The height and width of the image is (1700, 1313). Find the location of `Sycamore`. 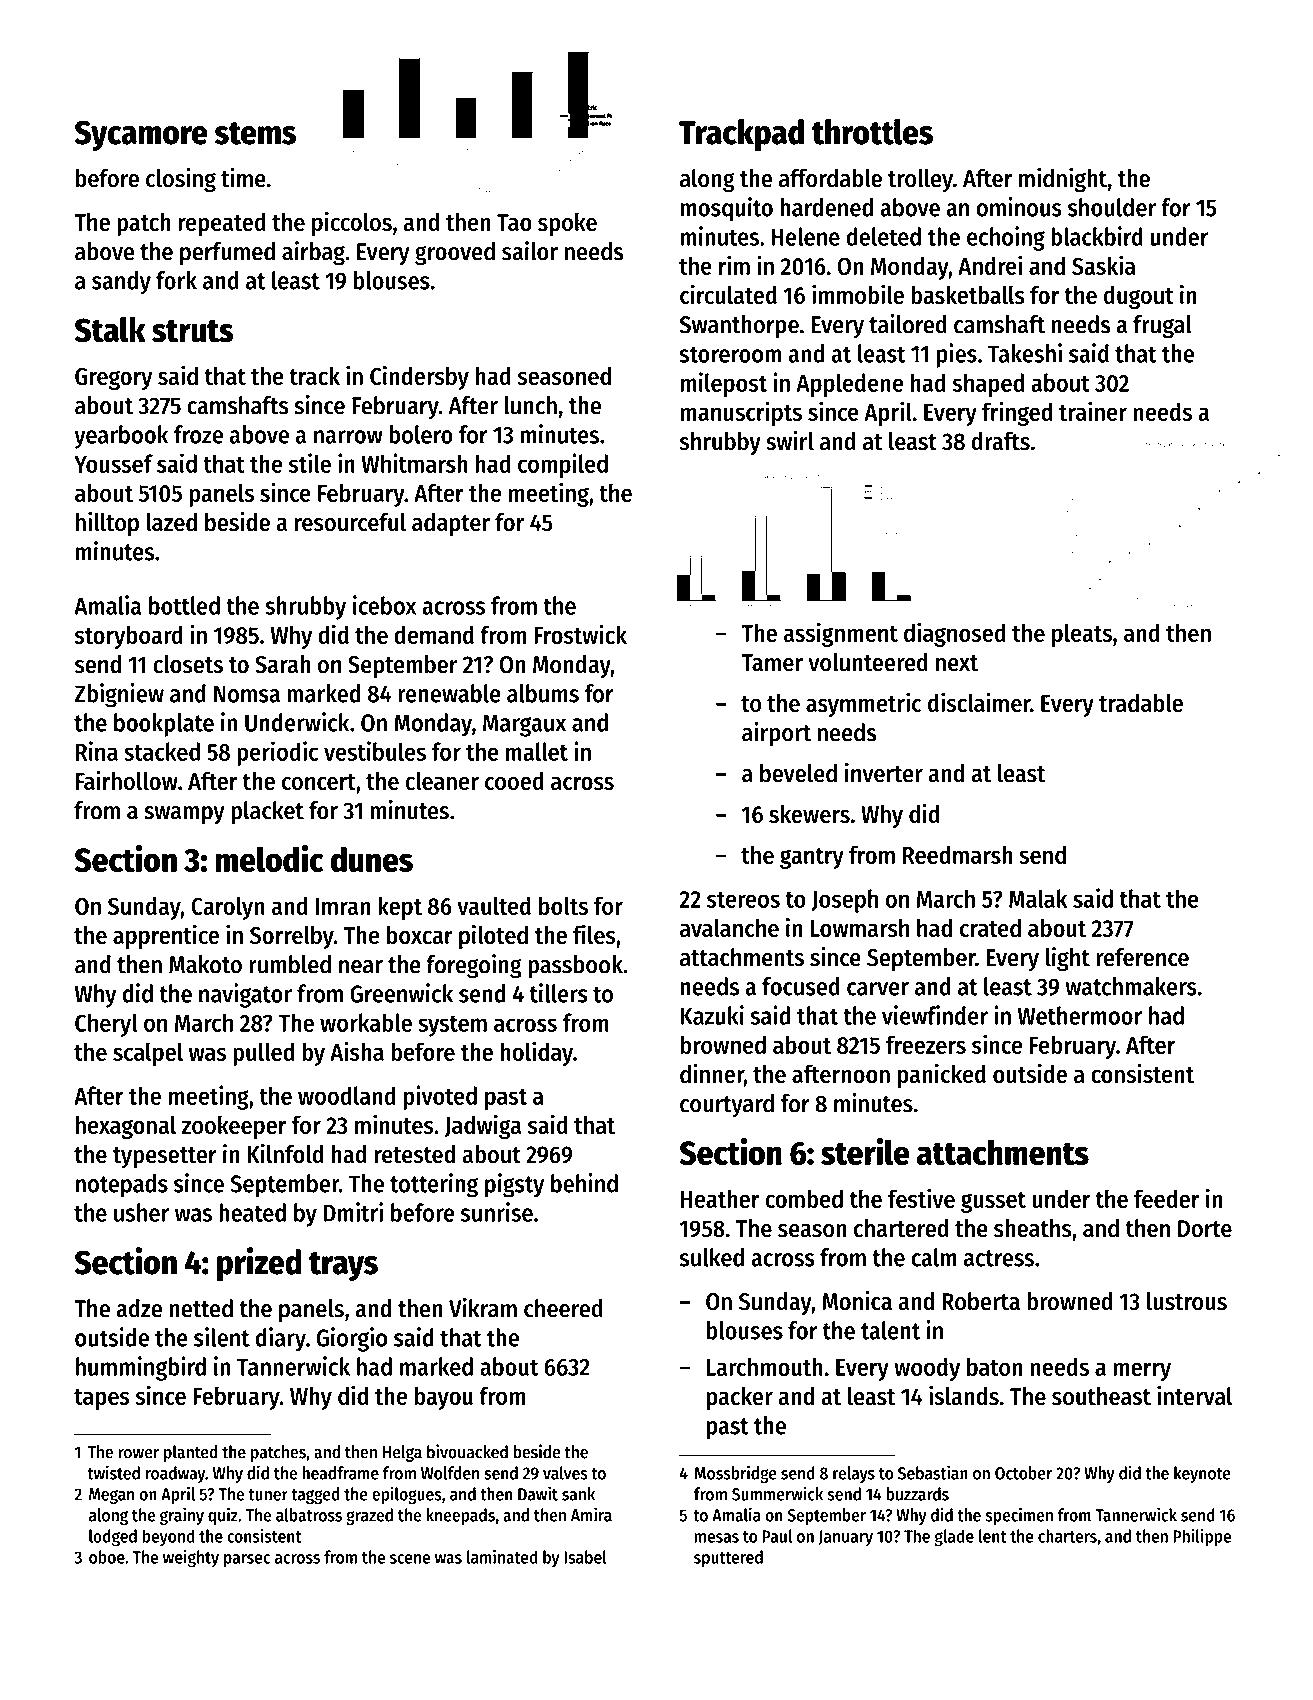

Sycamore is located at coordinates (141, 136).
